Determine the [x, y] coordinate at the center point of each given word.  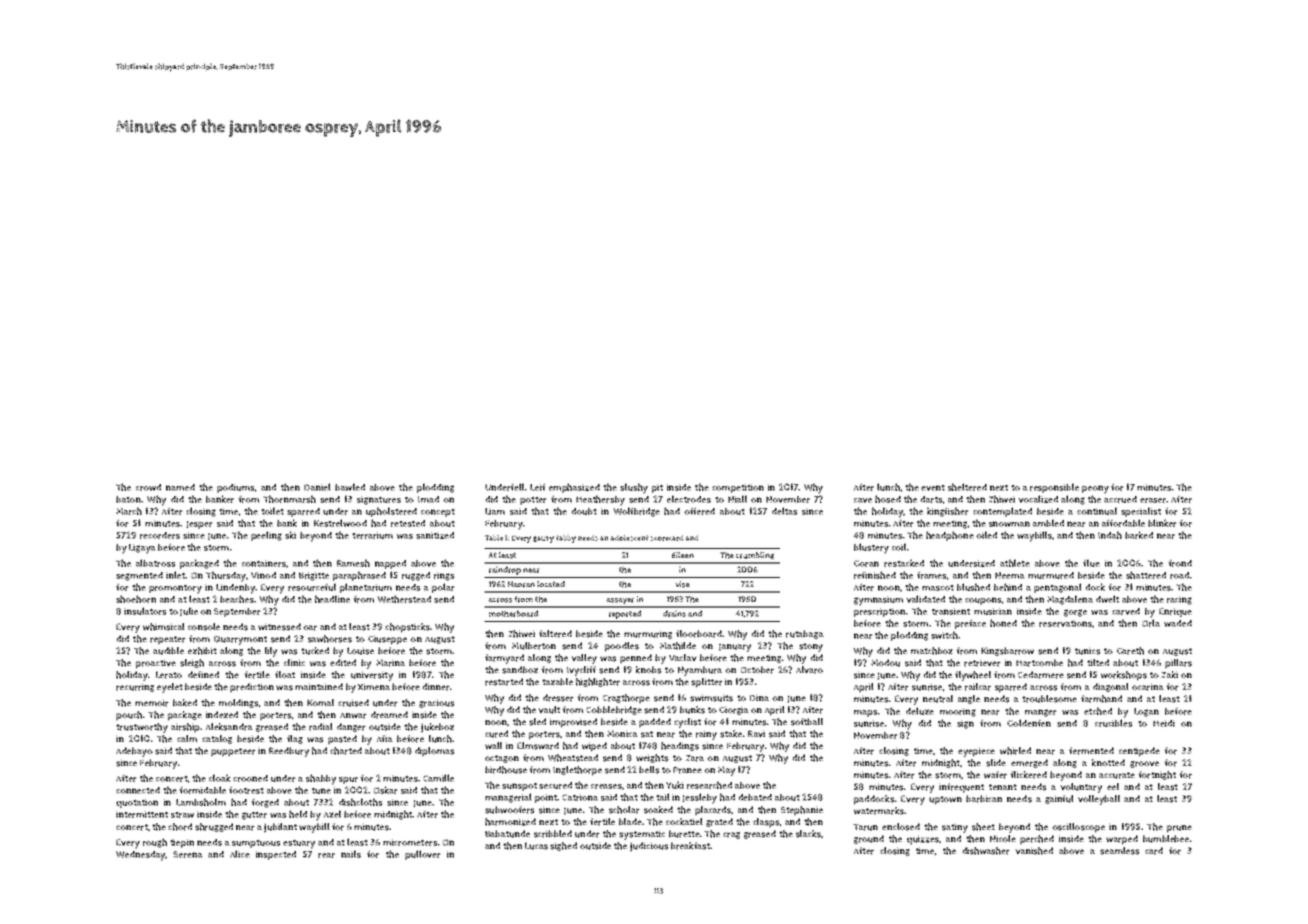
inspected [276, 855]
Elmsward [538, 746]
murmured [1051, 575]
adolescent [629, 538]
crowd [148, 487]
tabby [566, 539]
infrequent [961, 788]
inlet [175, 575]
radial [321, 727]
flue [1091, 563]
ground [869, 839]
